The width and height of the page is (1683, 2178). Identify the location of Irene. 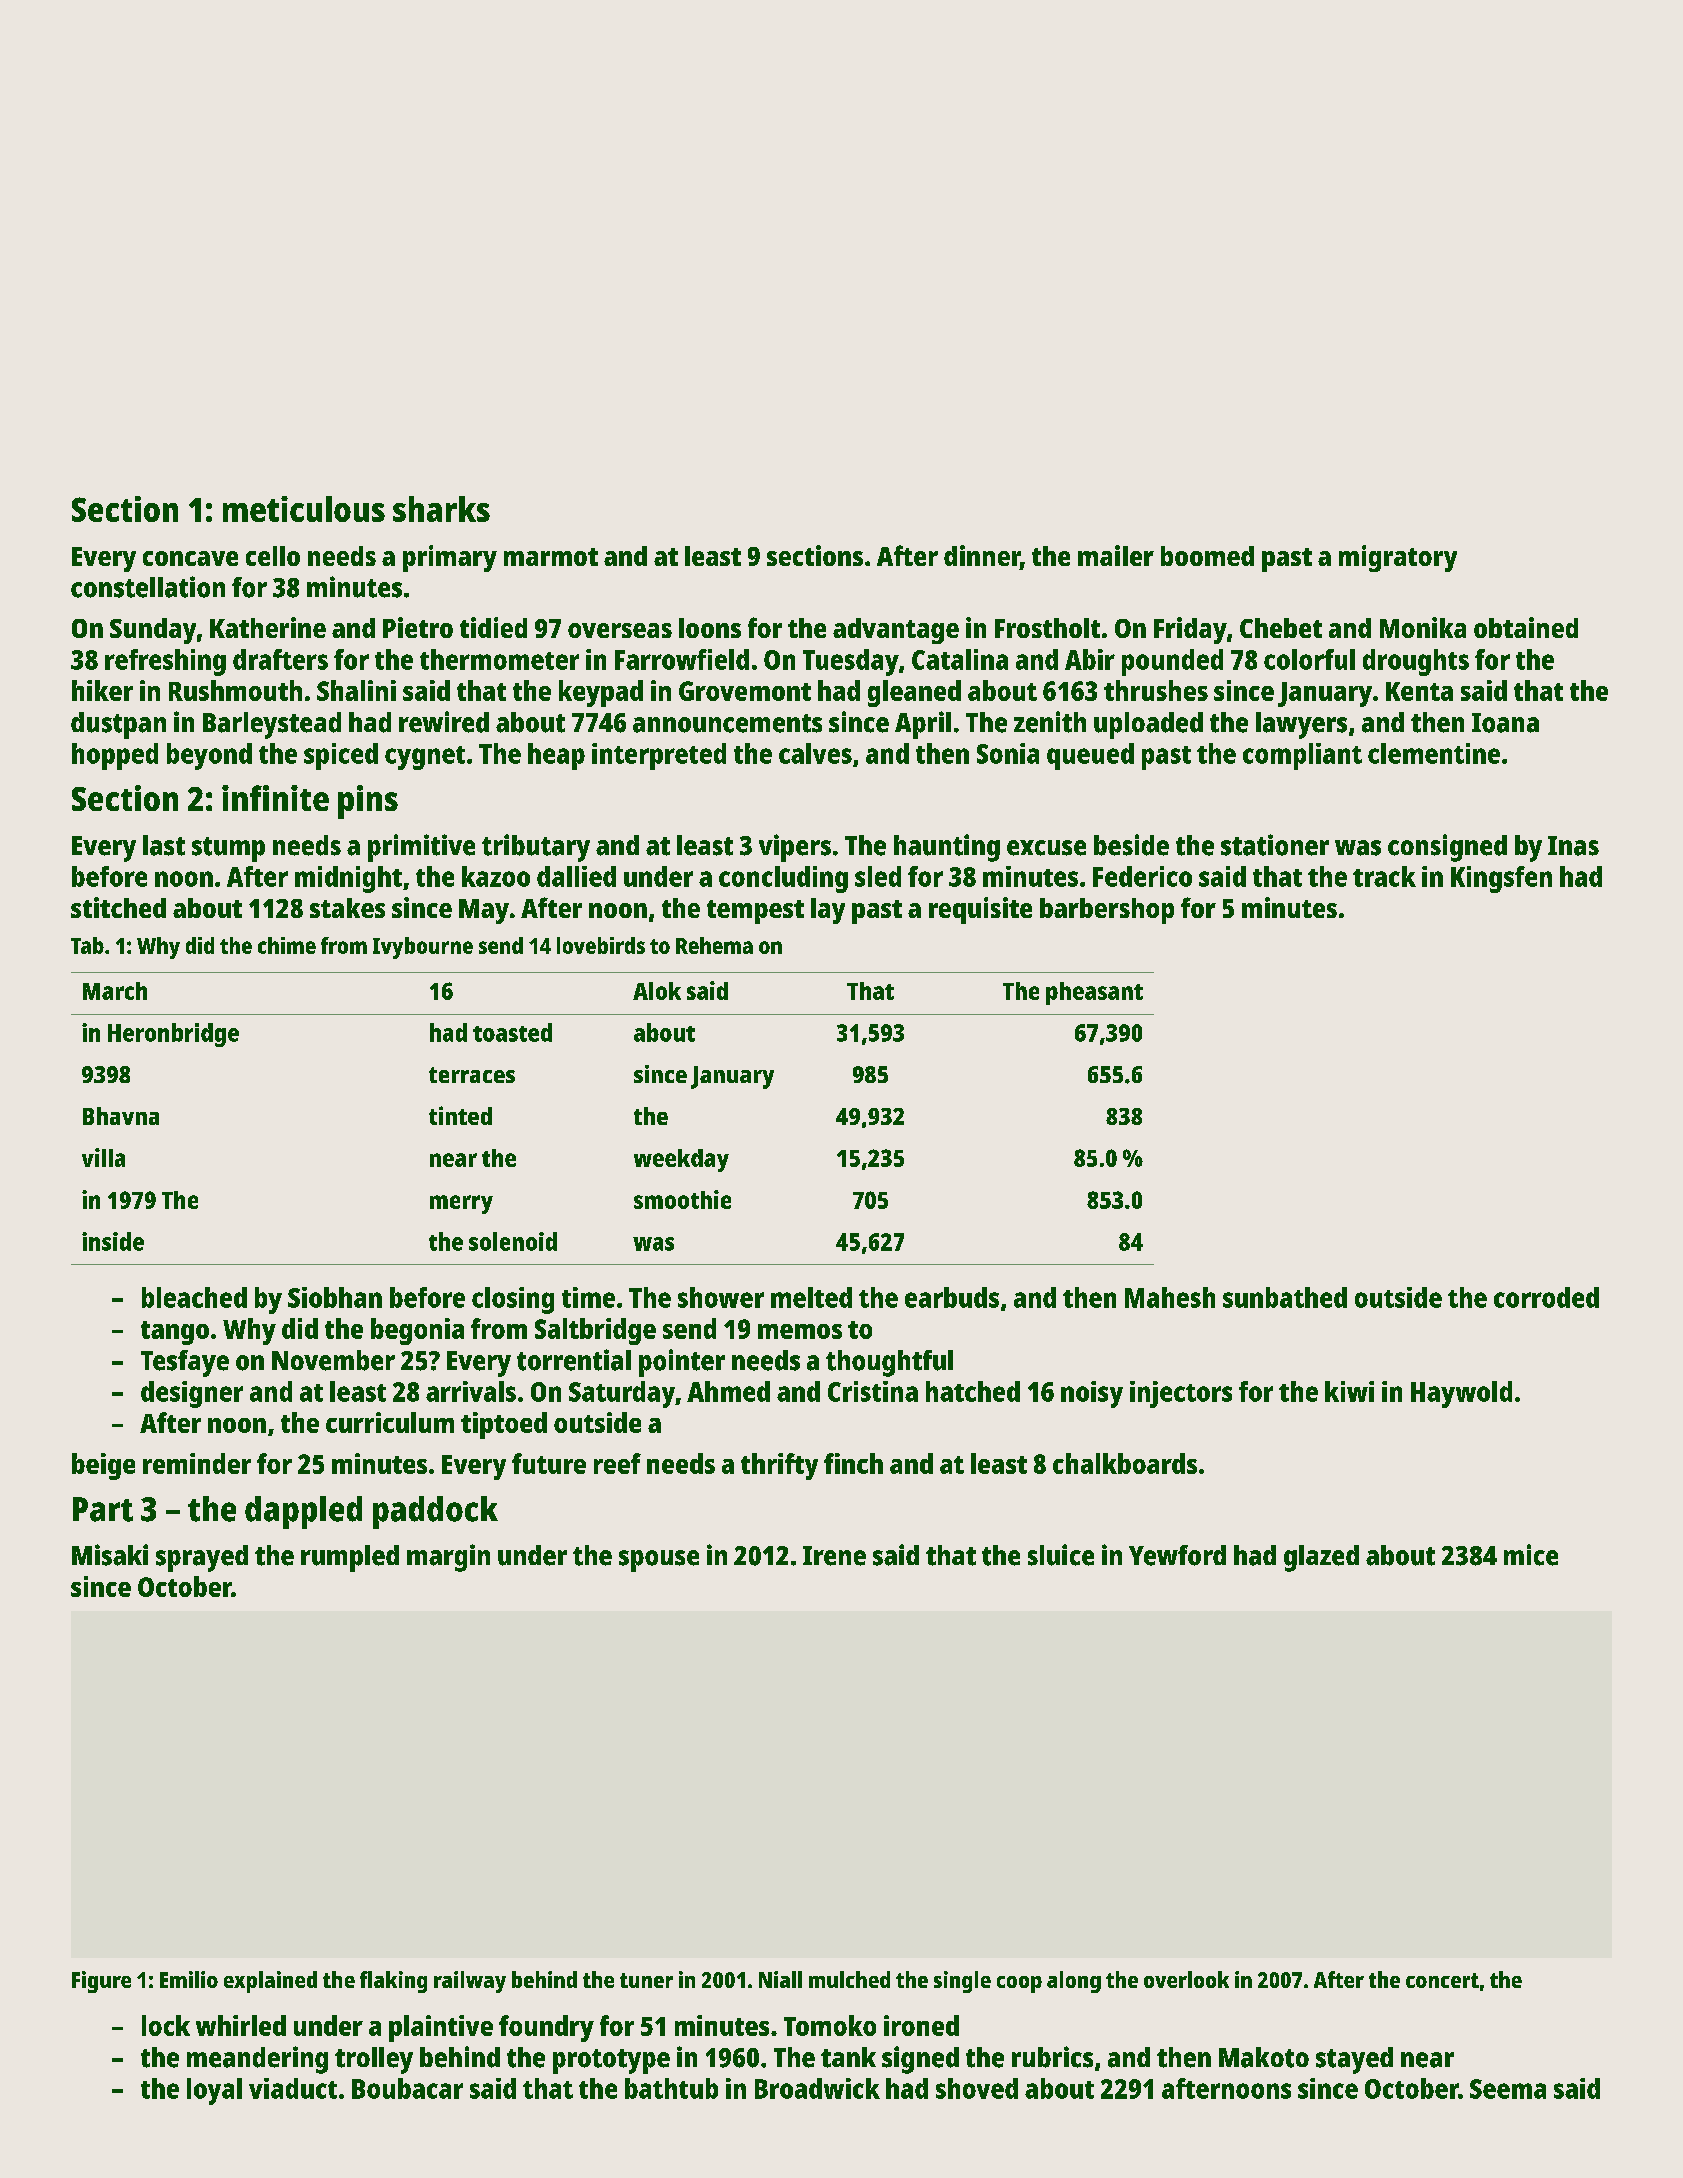
(834, 1556).
